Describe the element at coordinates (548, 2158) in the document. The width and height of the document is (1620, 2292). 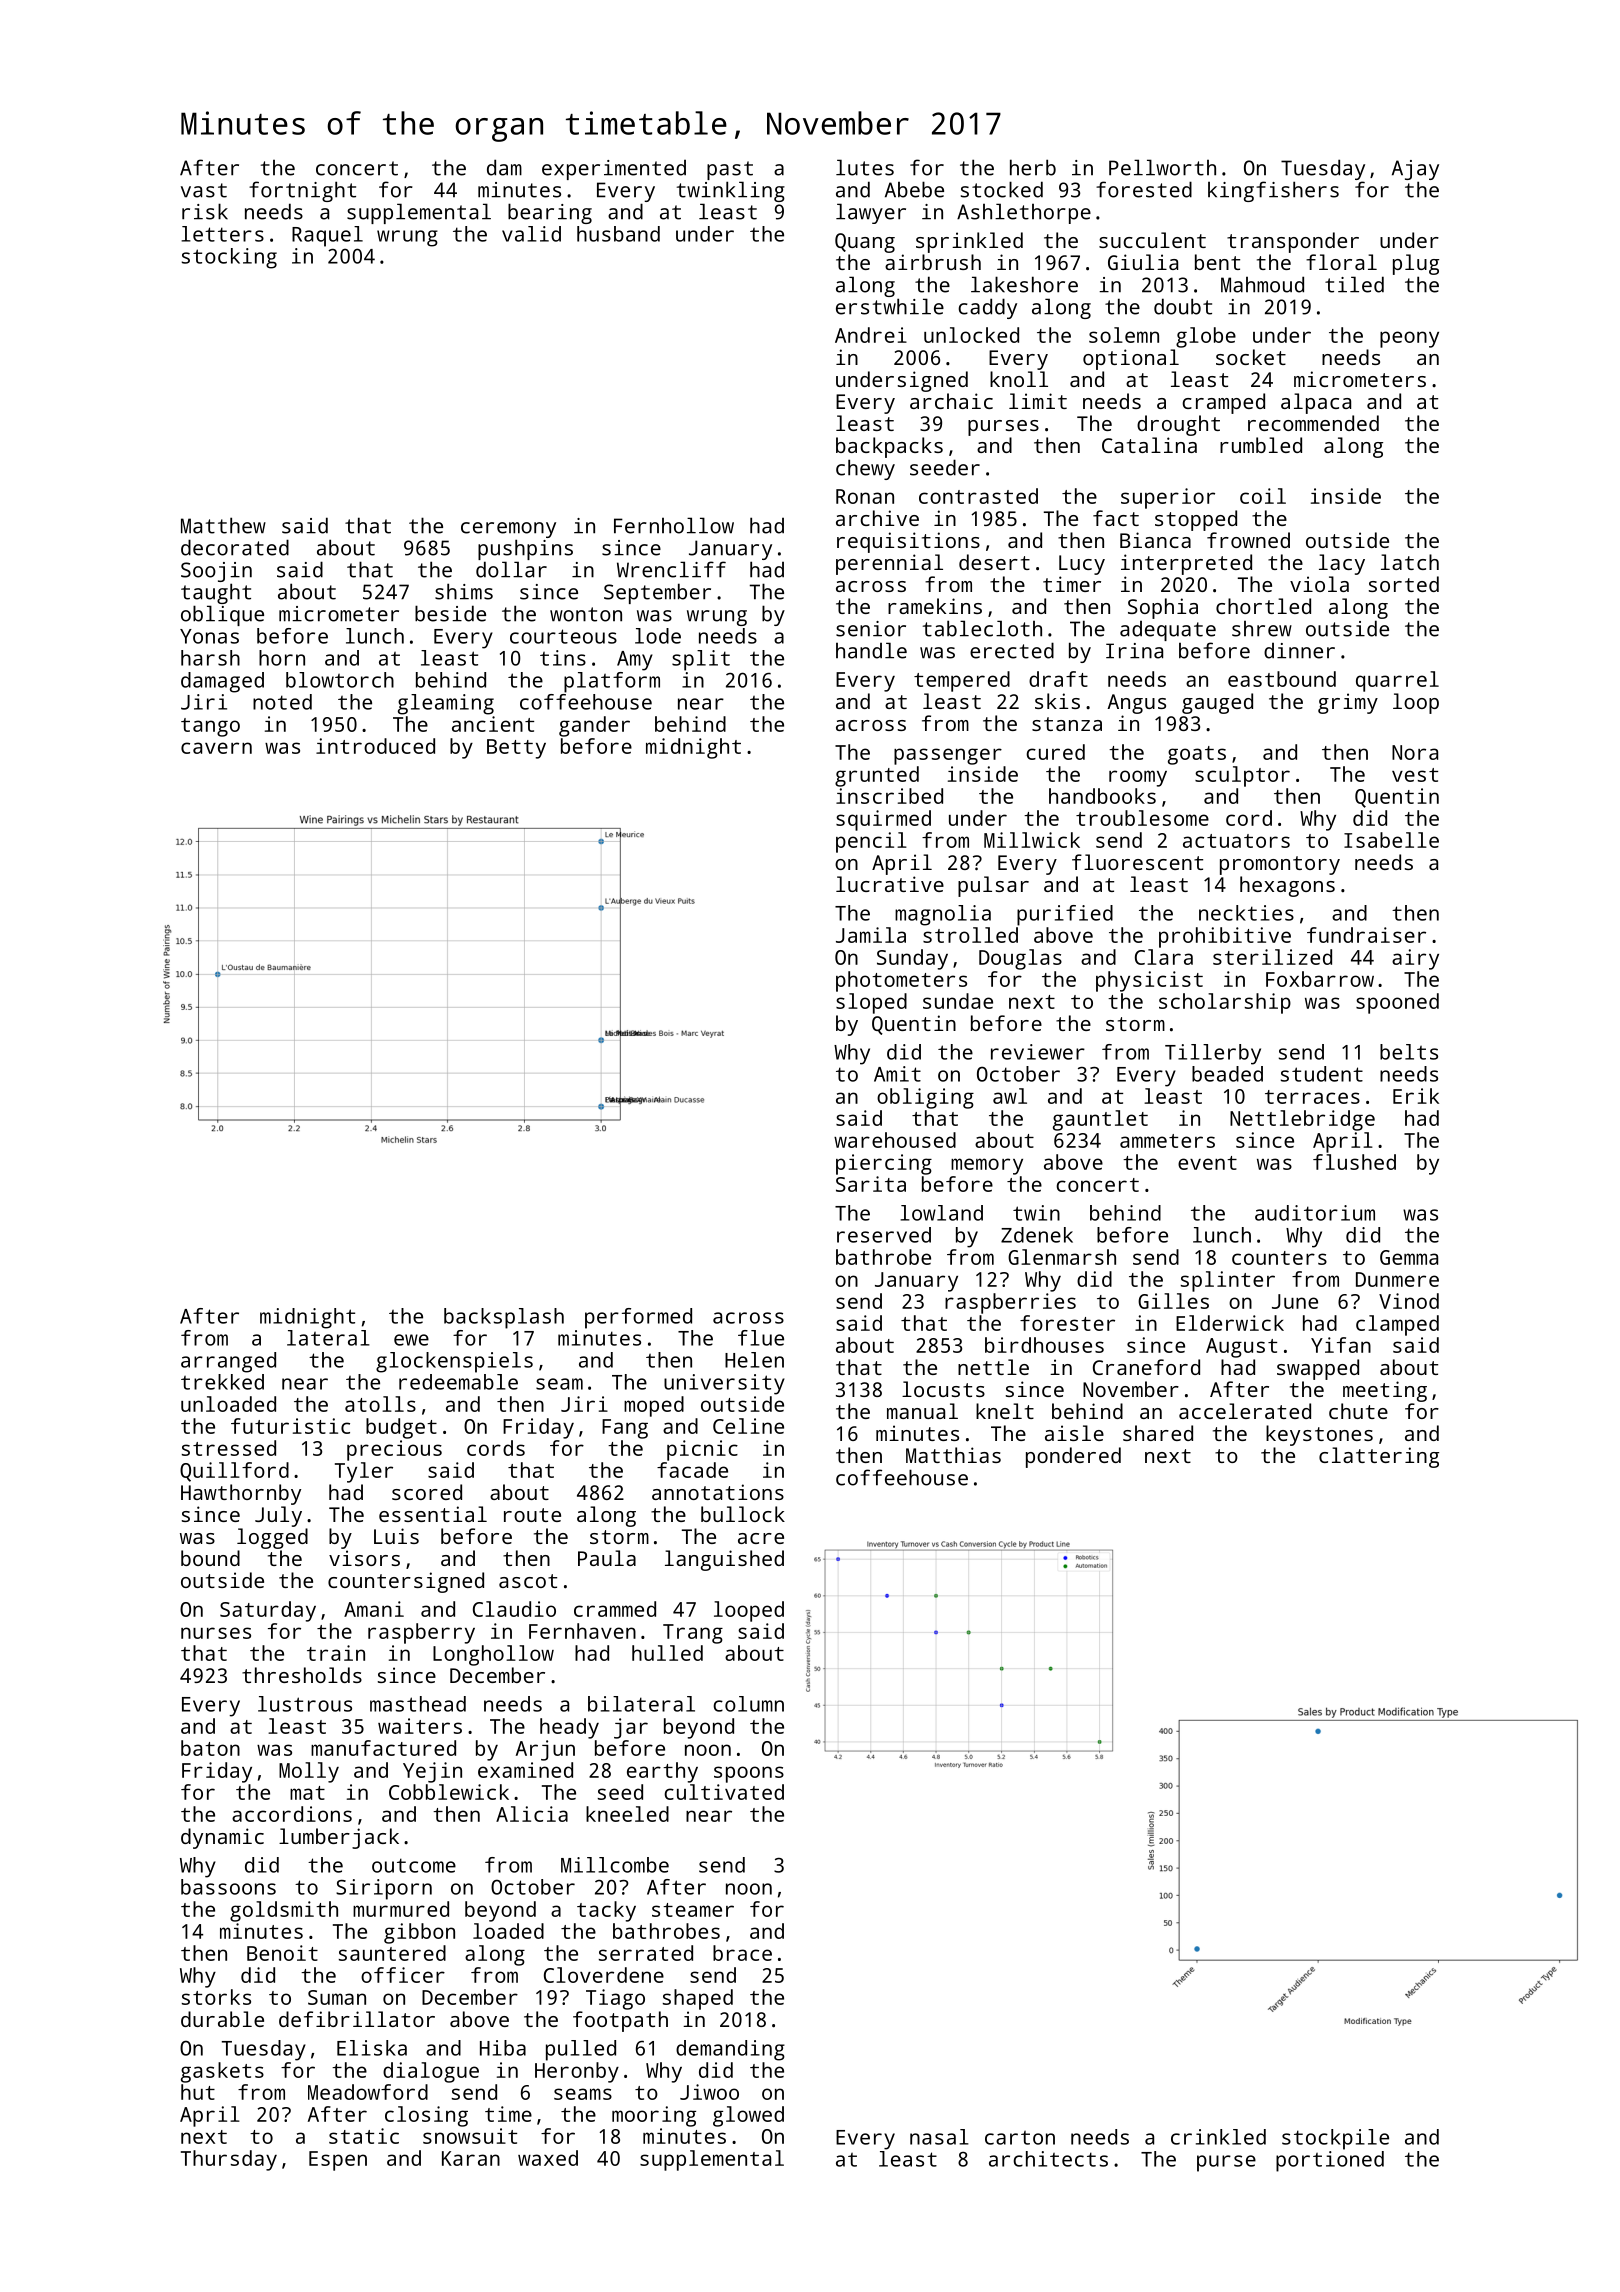
I see `waxed` at that location.
